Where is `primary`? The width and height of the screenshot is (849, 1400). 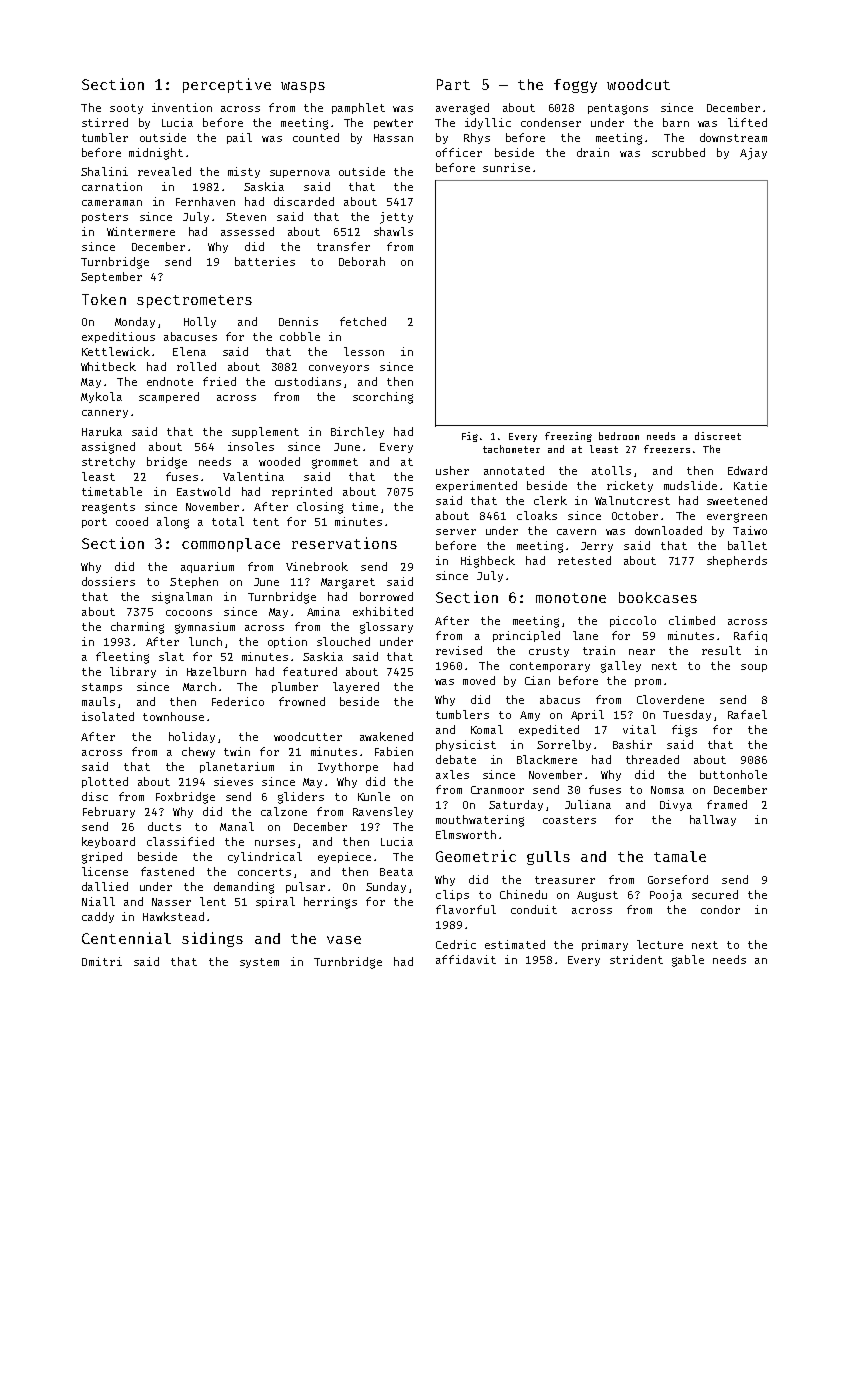 primary is located at coordinates (605, 945).
